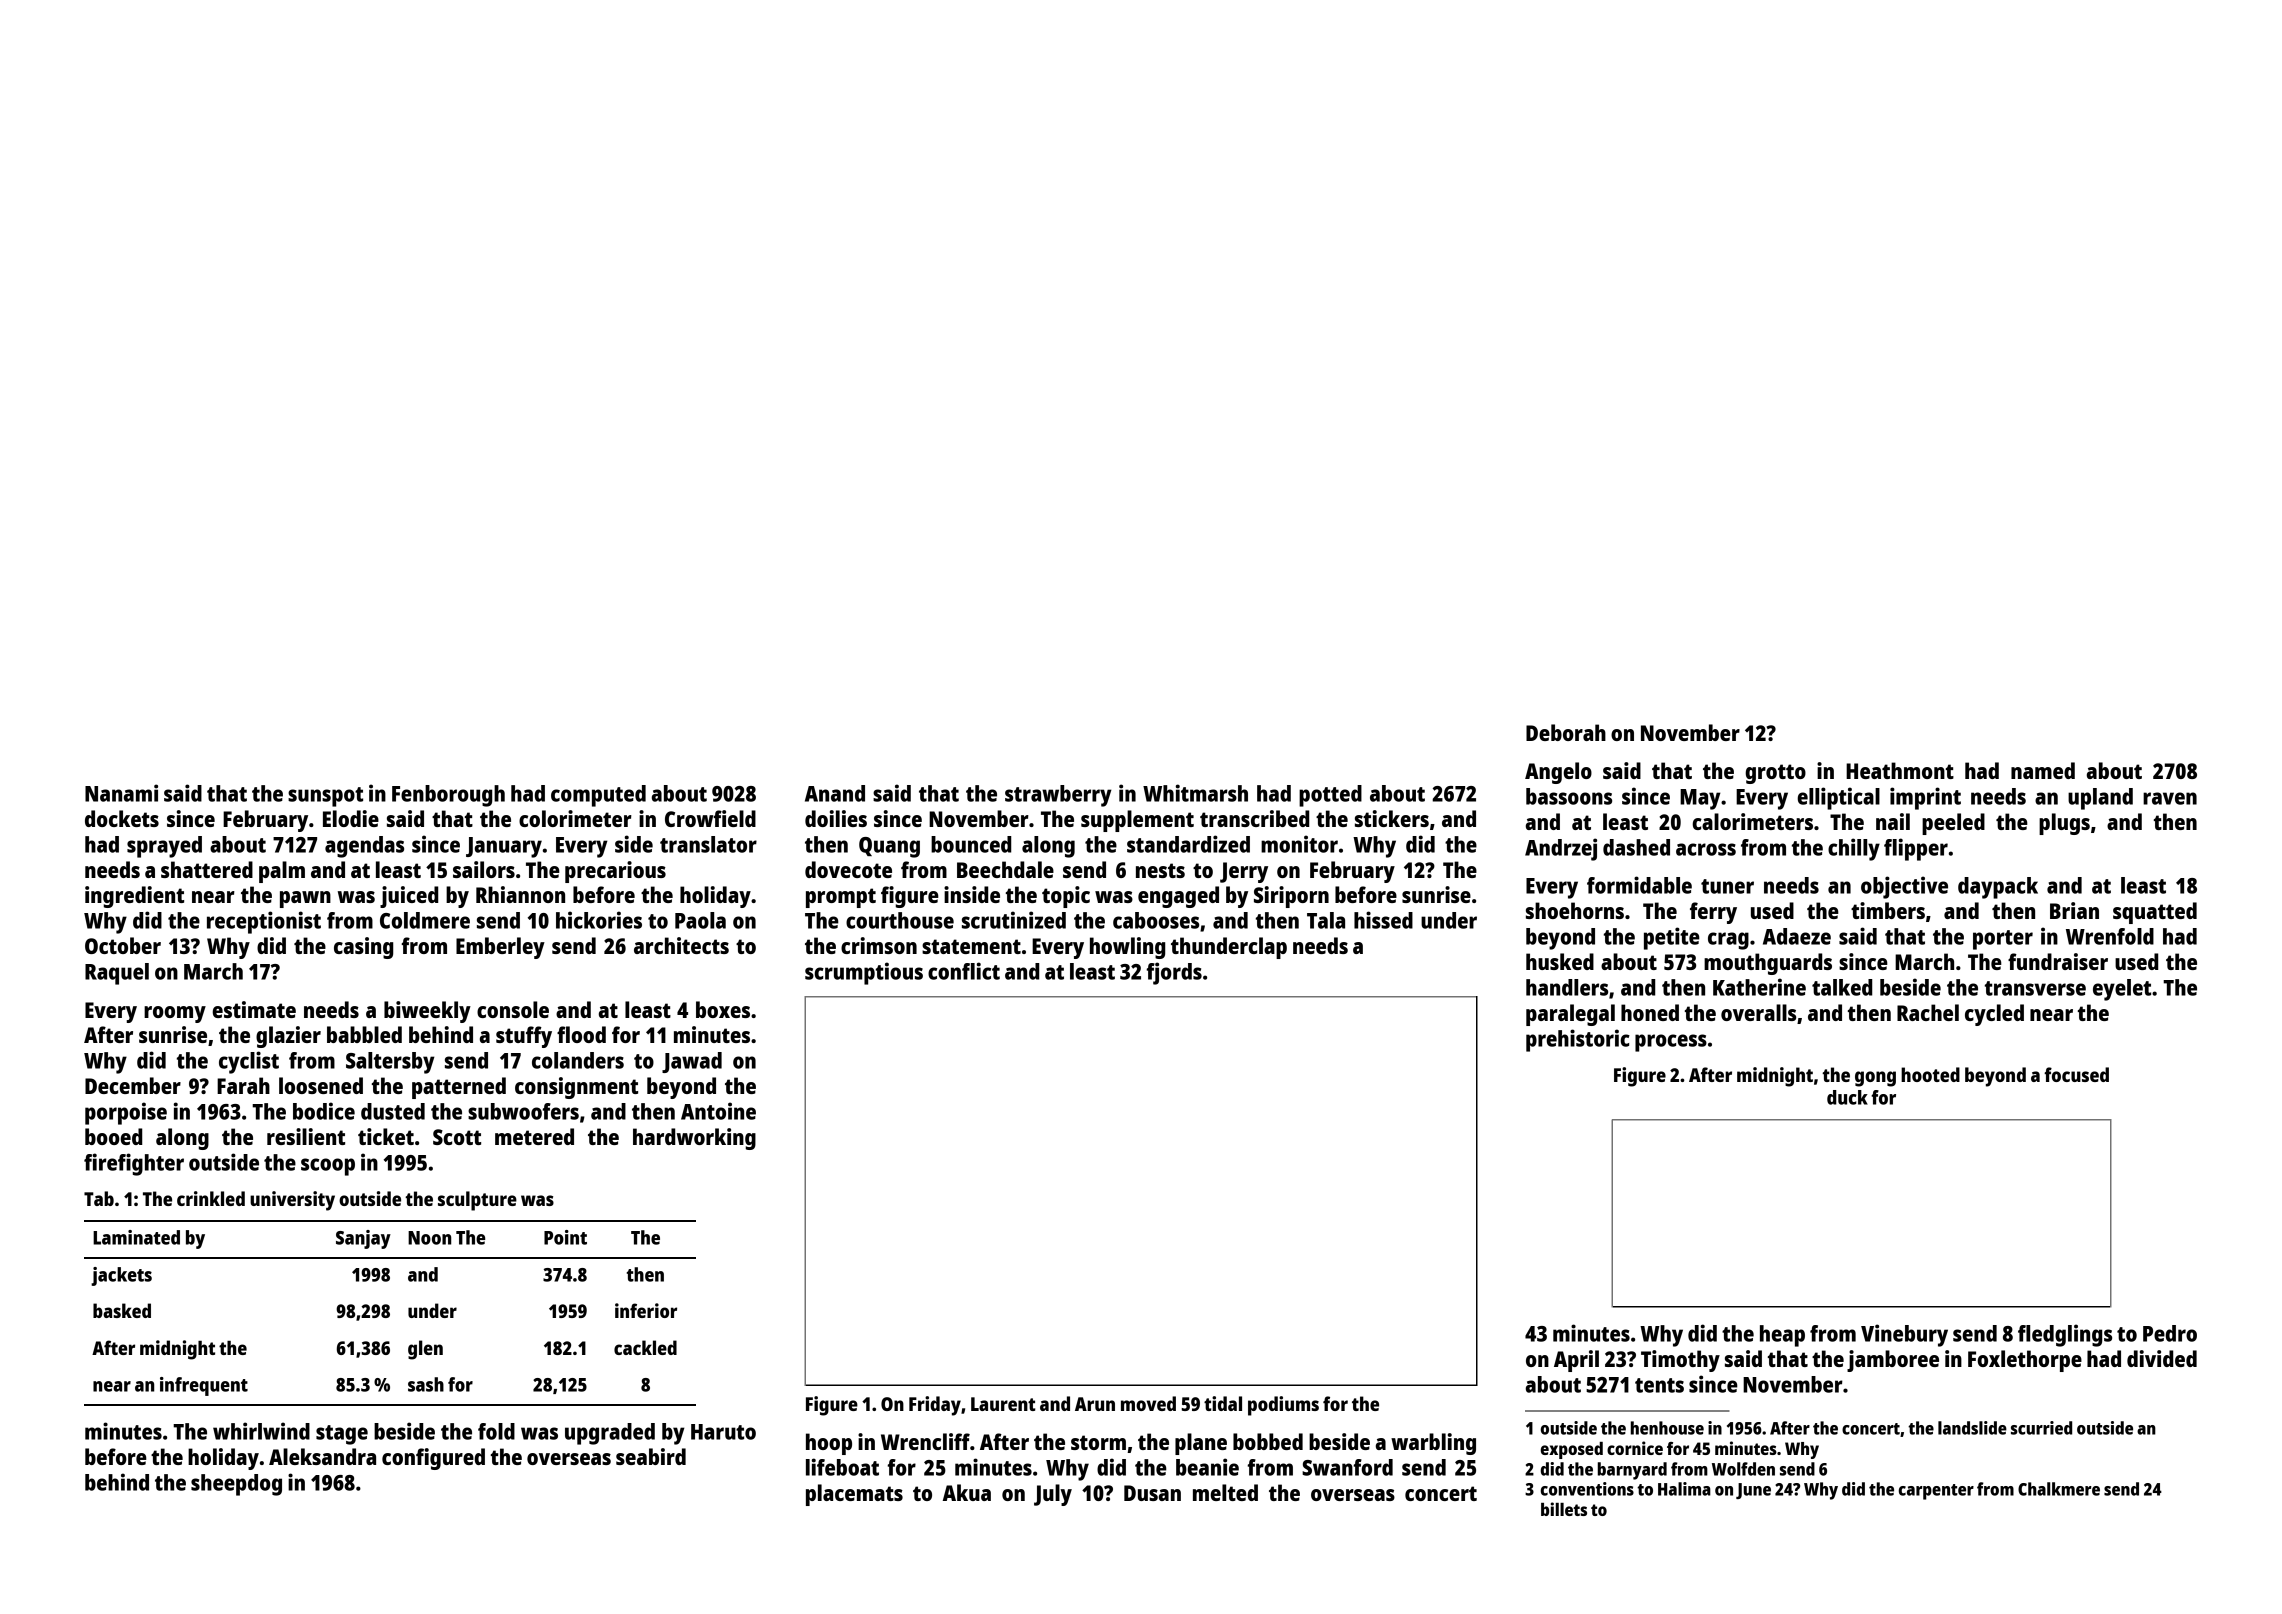 The image size is (2282, 1614). I want to click on Point, so click(565, 1237).
